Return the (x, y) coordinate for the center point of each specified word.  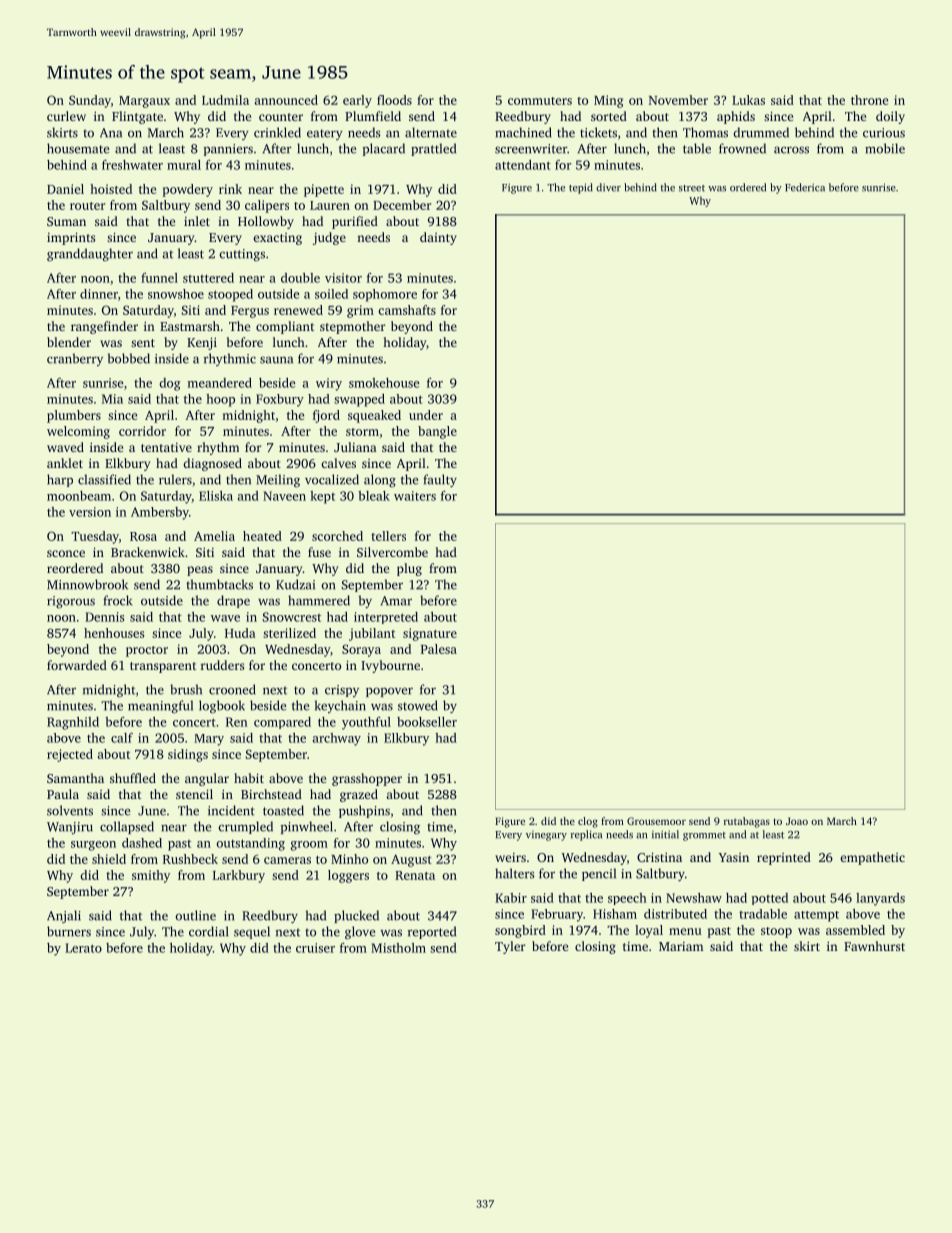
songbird (520, 931)
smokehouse (384, 383)
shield (109, 859)
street (692, 188)
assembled (855, 930)
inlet (197, 221)
